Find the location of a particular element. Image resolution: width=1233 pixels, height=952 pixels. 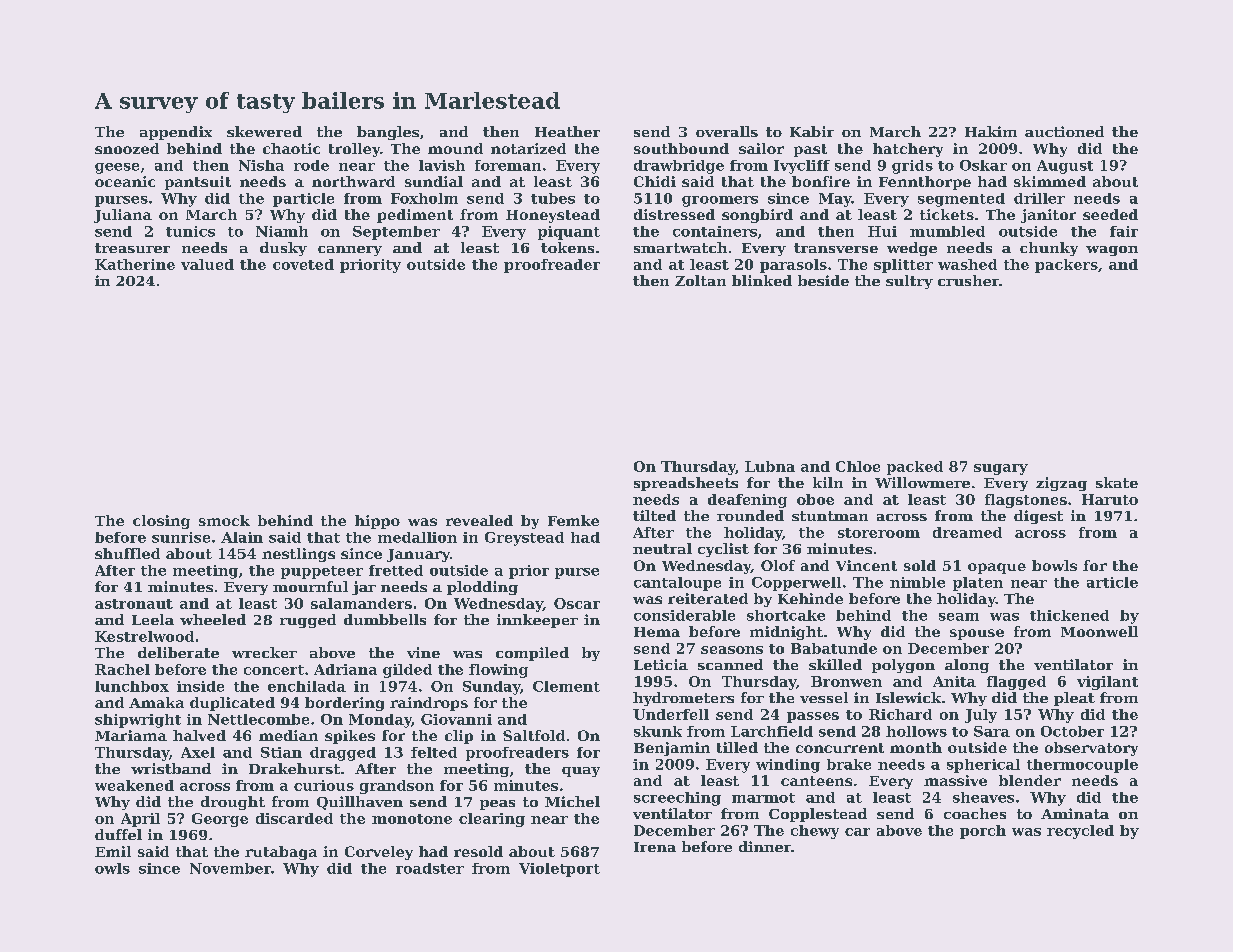

Kehinde is located at coordinates (810, 598).
